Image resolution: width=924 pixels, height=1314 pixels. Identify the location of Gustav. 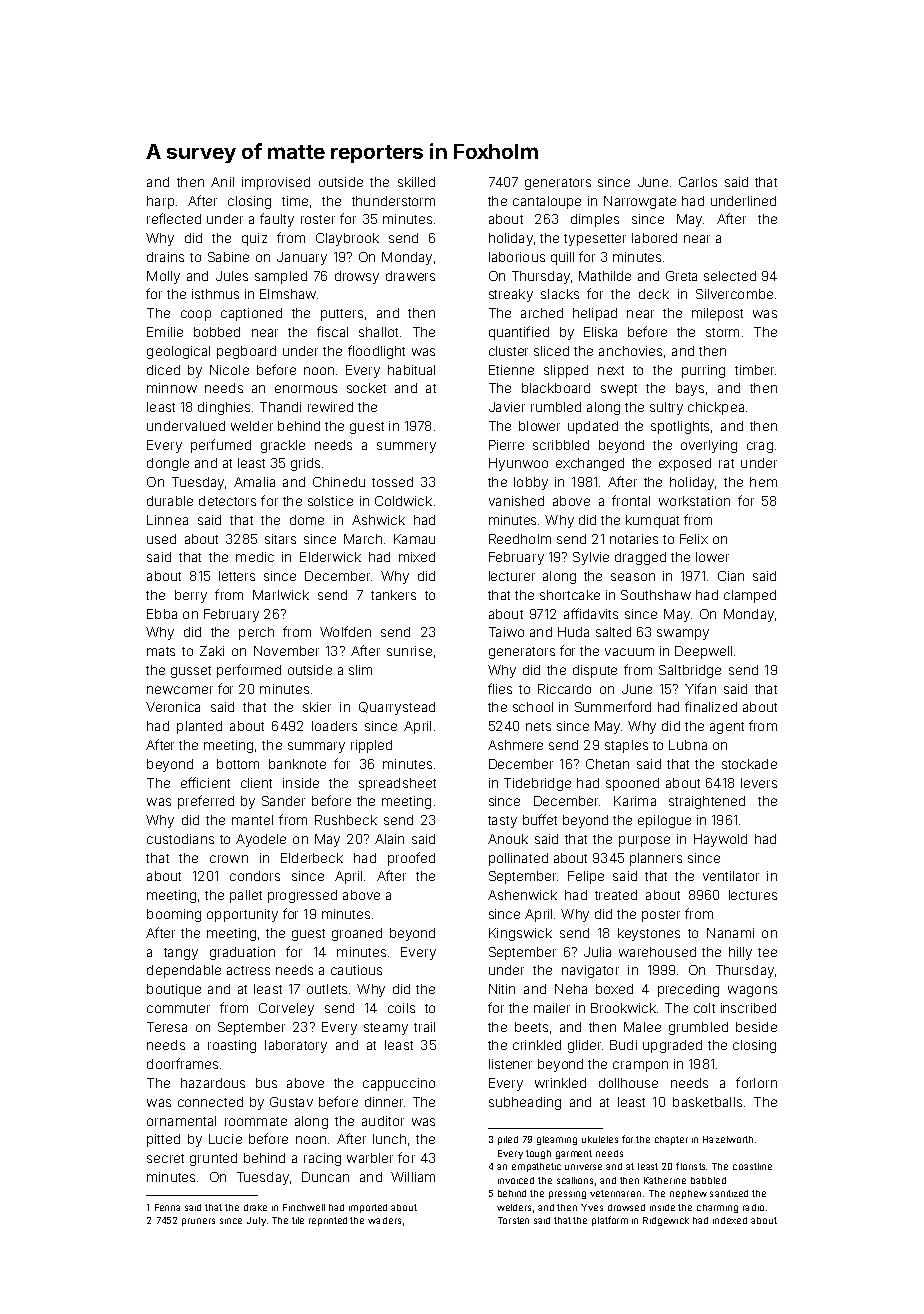
(291, 1102).
